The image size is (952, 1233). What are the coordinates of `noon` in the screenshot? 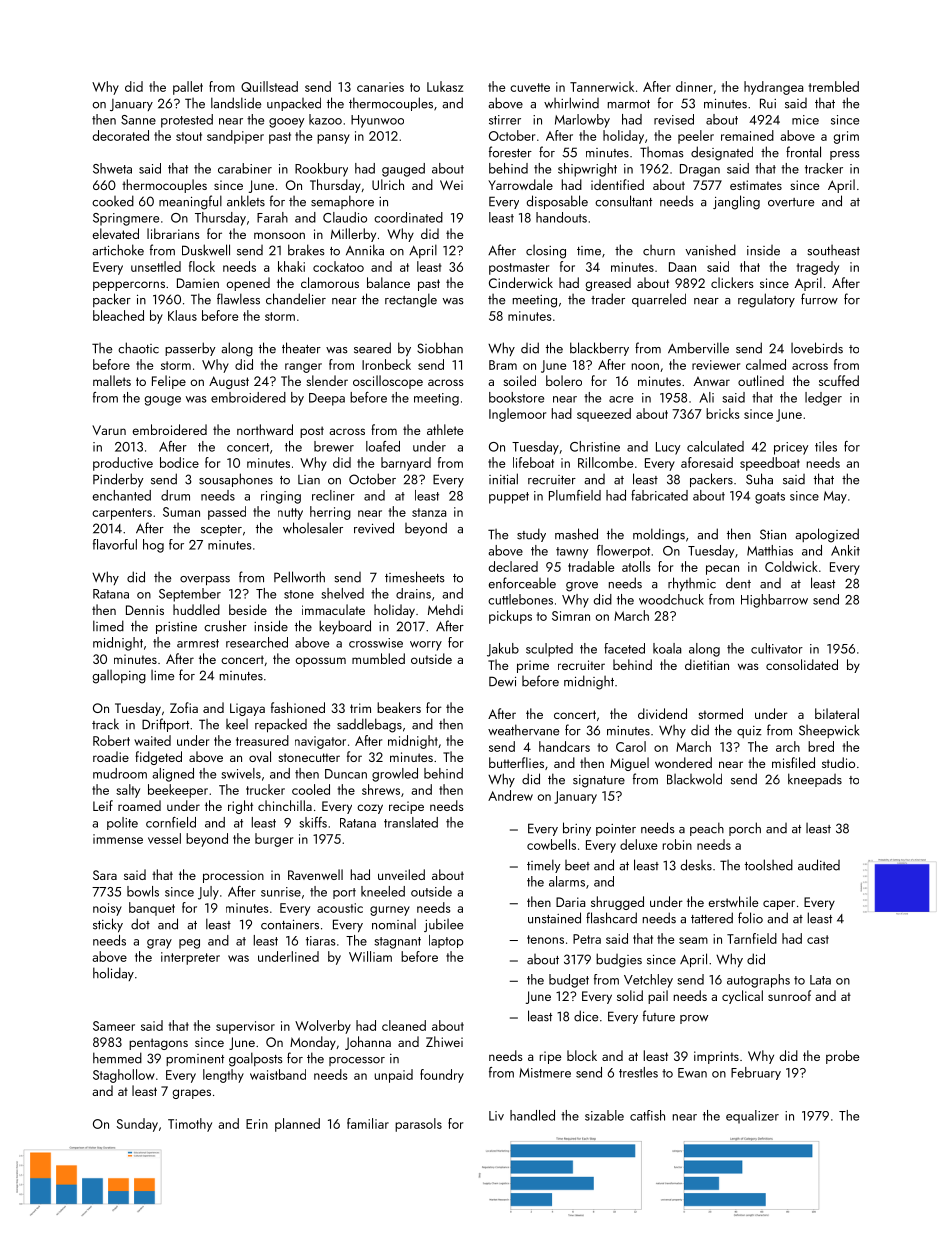 It's located at (645, 366).
